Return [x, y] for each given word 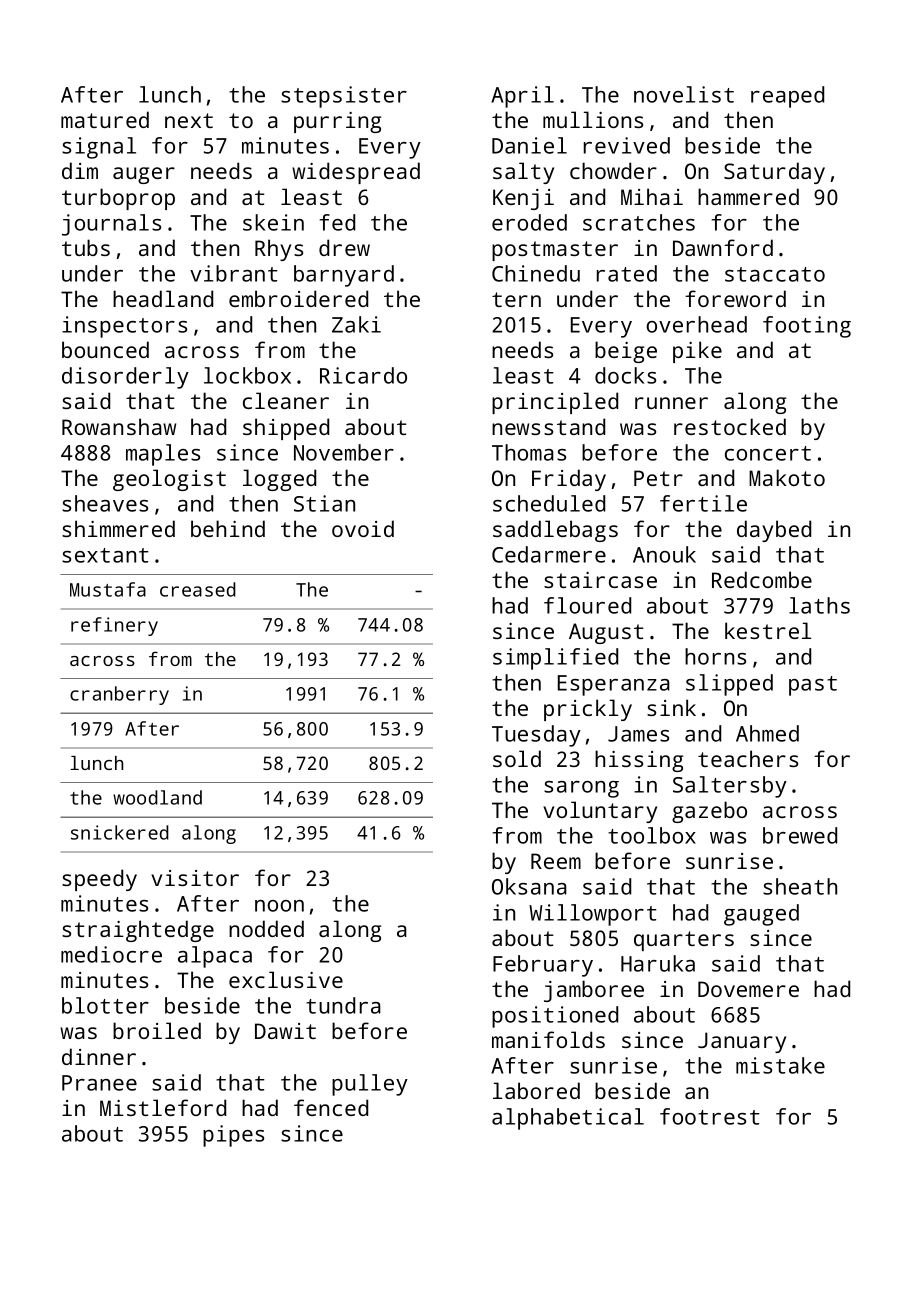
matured [105, 119]
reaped [787, 97]
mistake [780, 1065]
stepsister [344, 97]
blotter [105, 1005]
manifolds [548, 1039]
